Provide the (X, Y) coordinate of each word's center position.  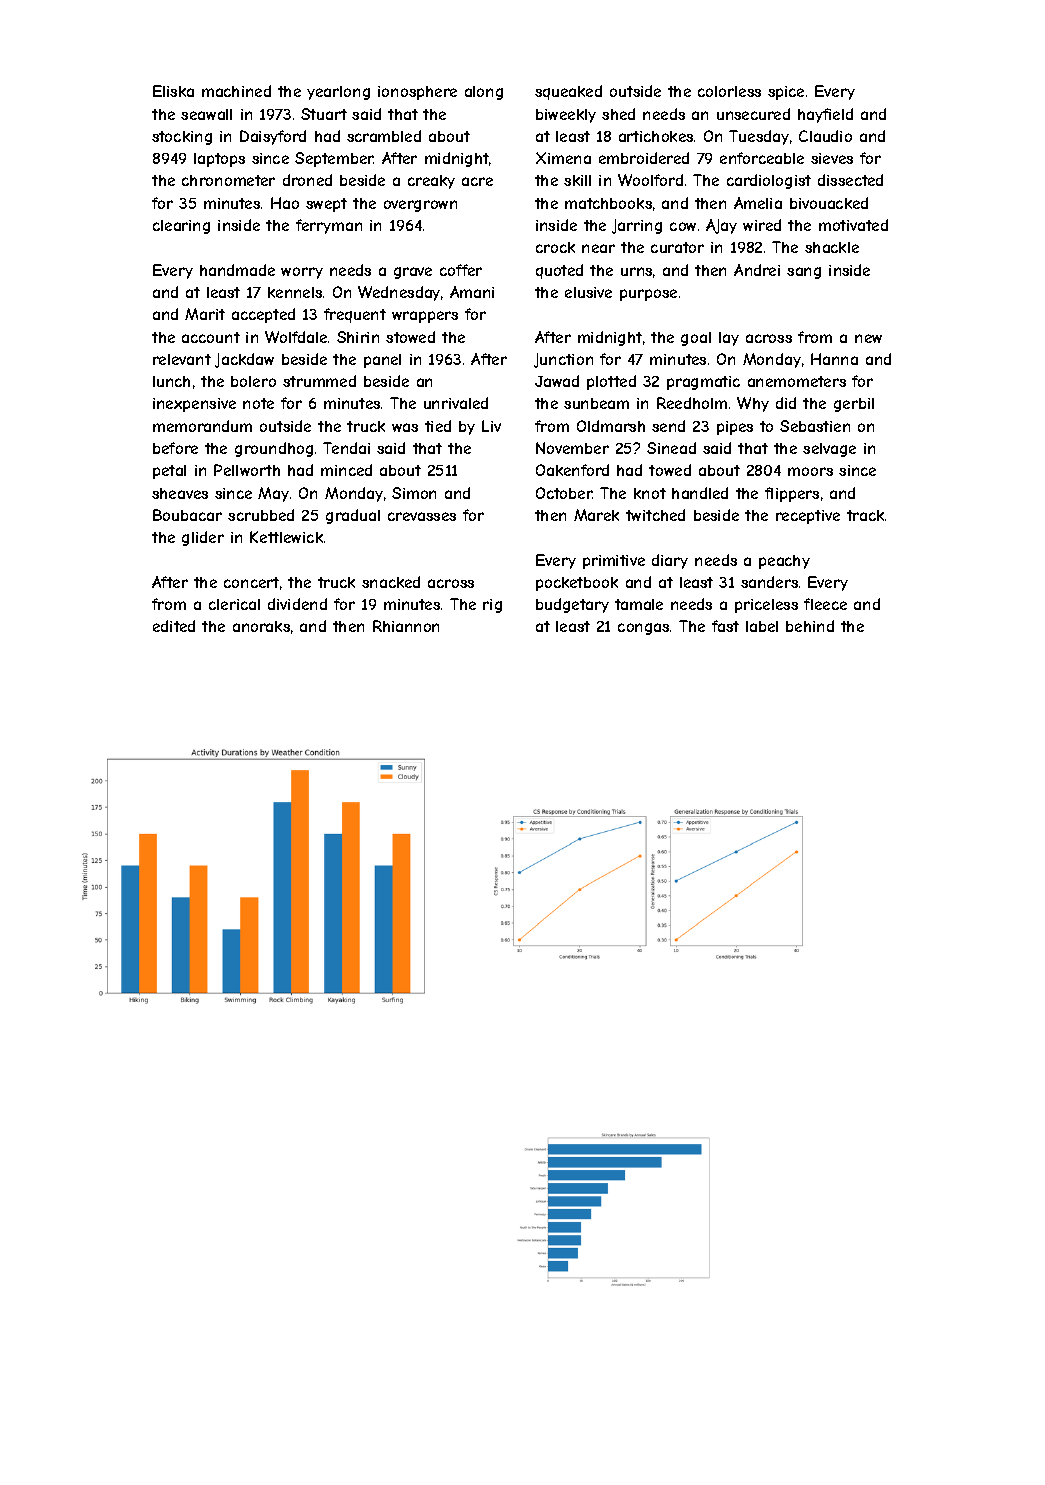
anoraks (261, 626)
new (868, 338)
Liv (491, 426)
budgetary (572, 605)
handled (700, 493)
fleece (825, 604)
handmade (237, 270)
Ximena (563, 158)
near (598, 248)
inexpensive (194, 405)
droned (307, 180)
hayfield (825, 115)
